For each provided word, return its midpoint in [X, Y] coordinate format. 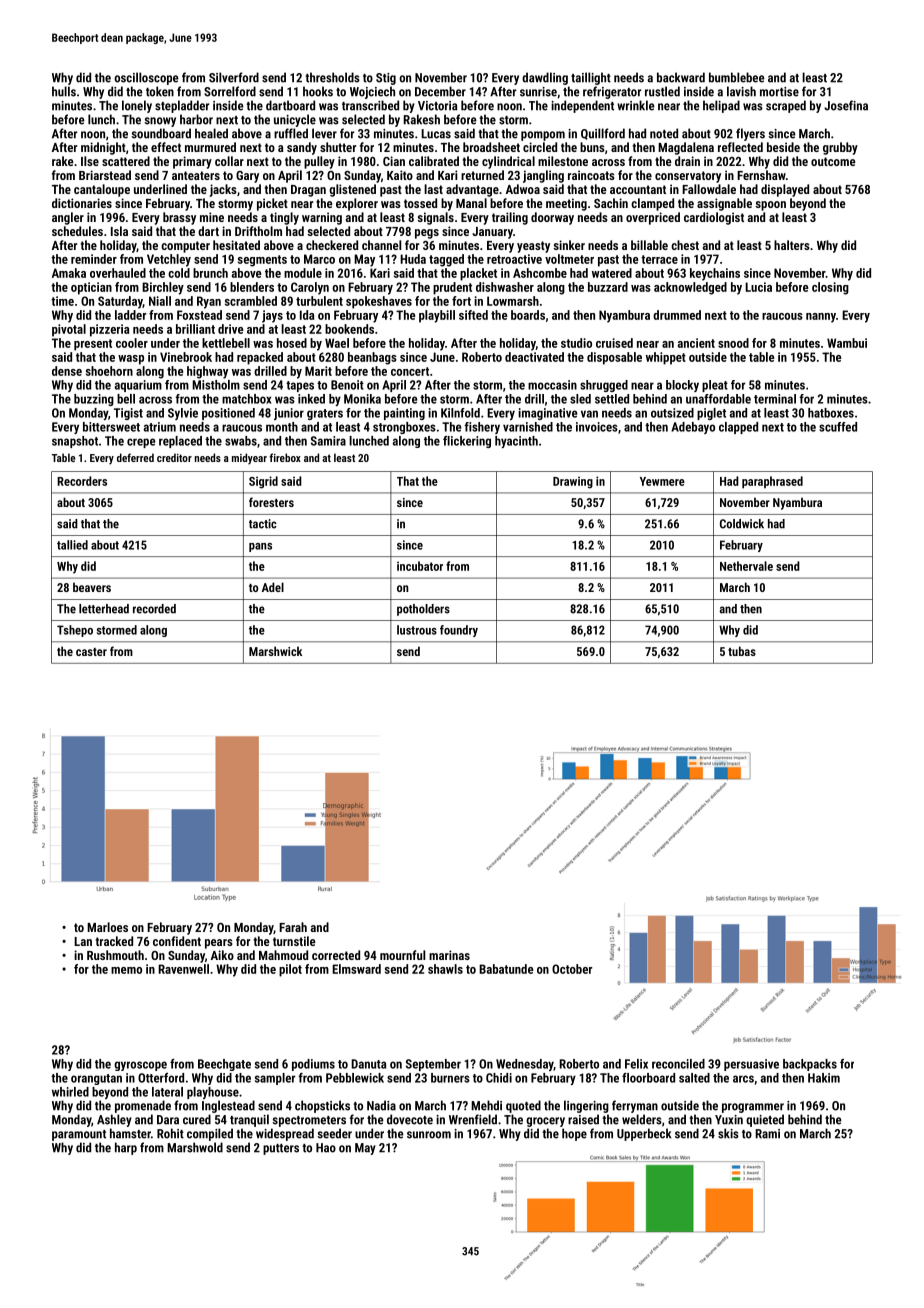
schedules [77, 231]
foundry [459, 631]
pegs [427, 234]
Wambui [847, 343]
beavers [92, 587]
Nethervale [746, 566]
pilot [290, 970]
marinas [449, 955]
